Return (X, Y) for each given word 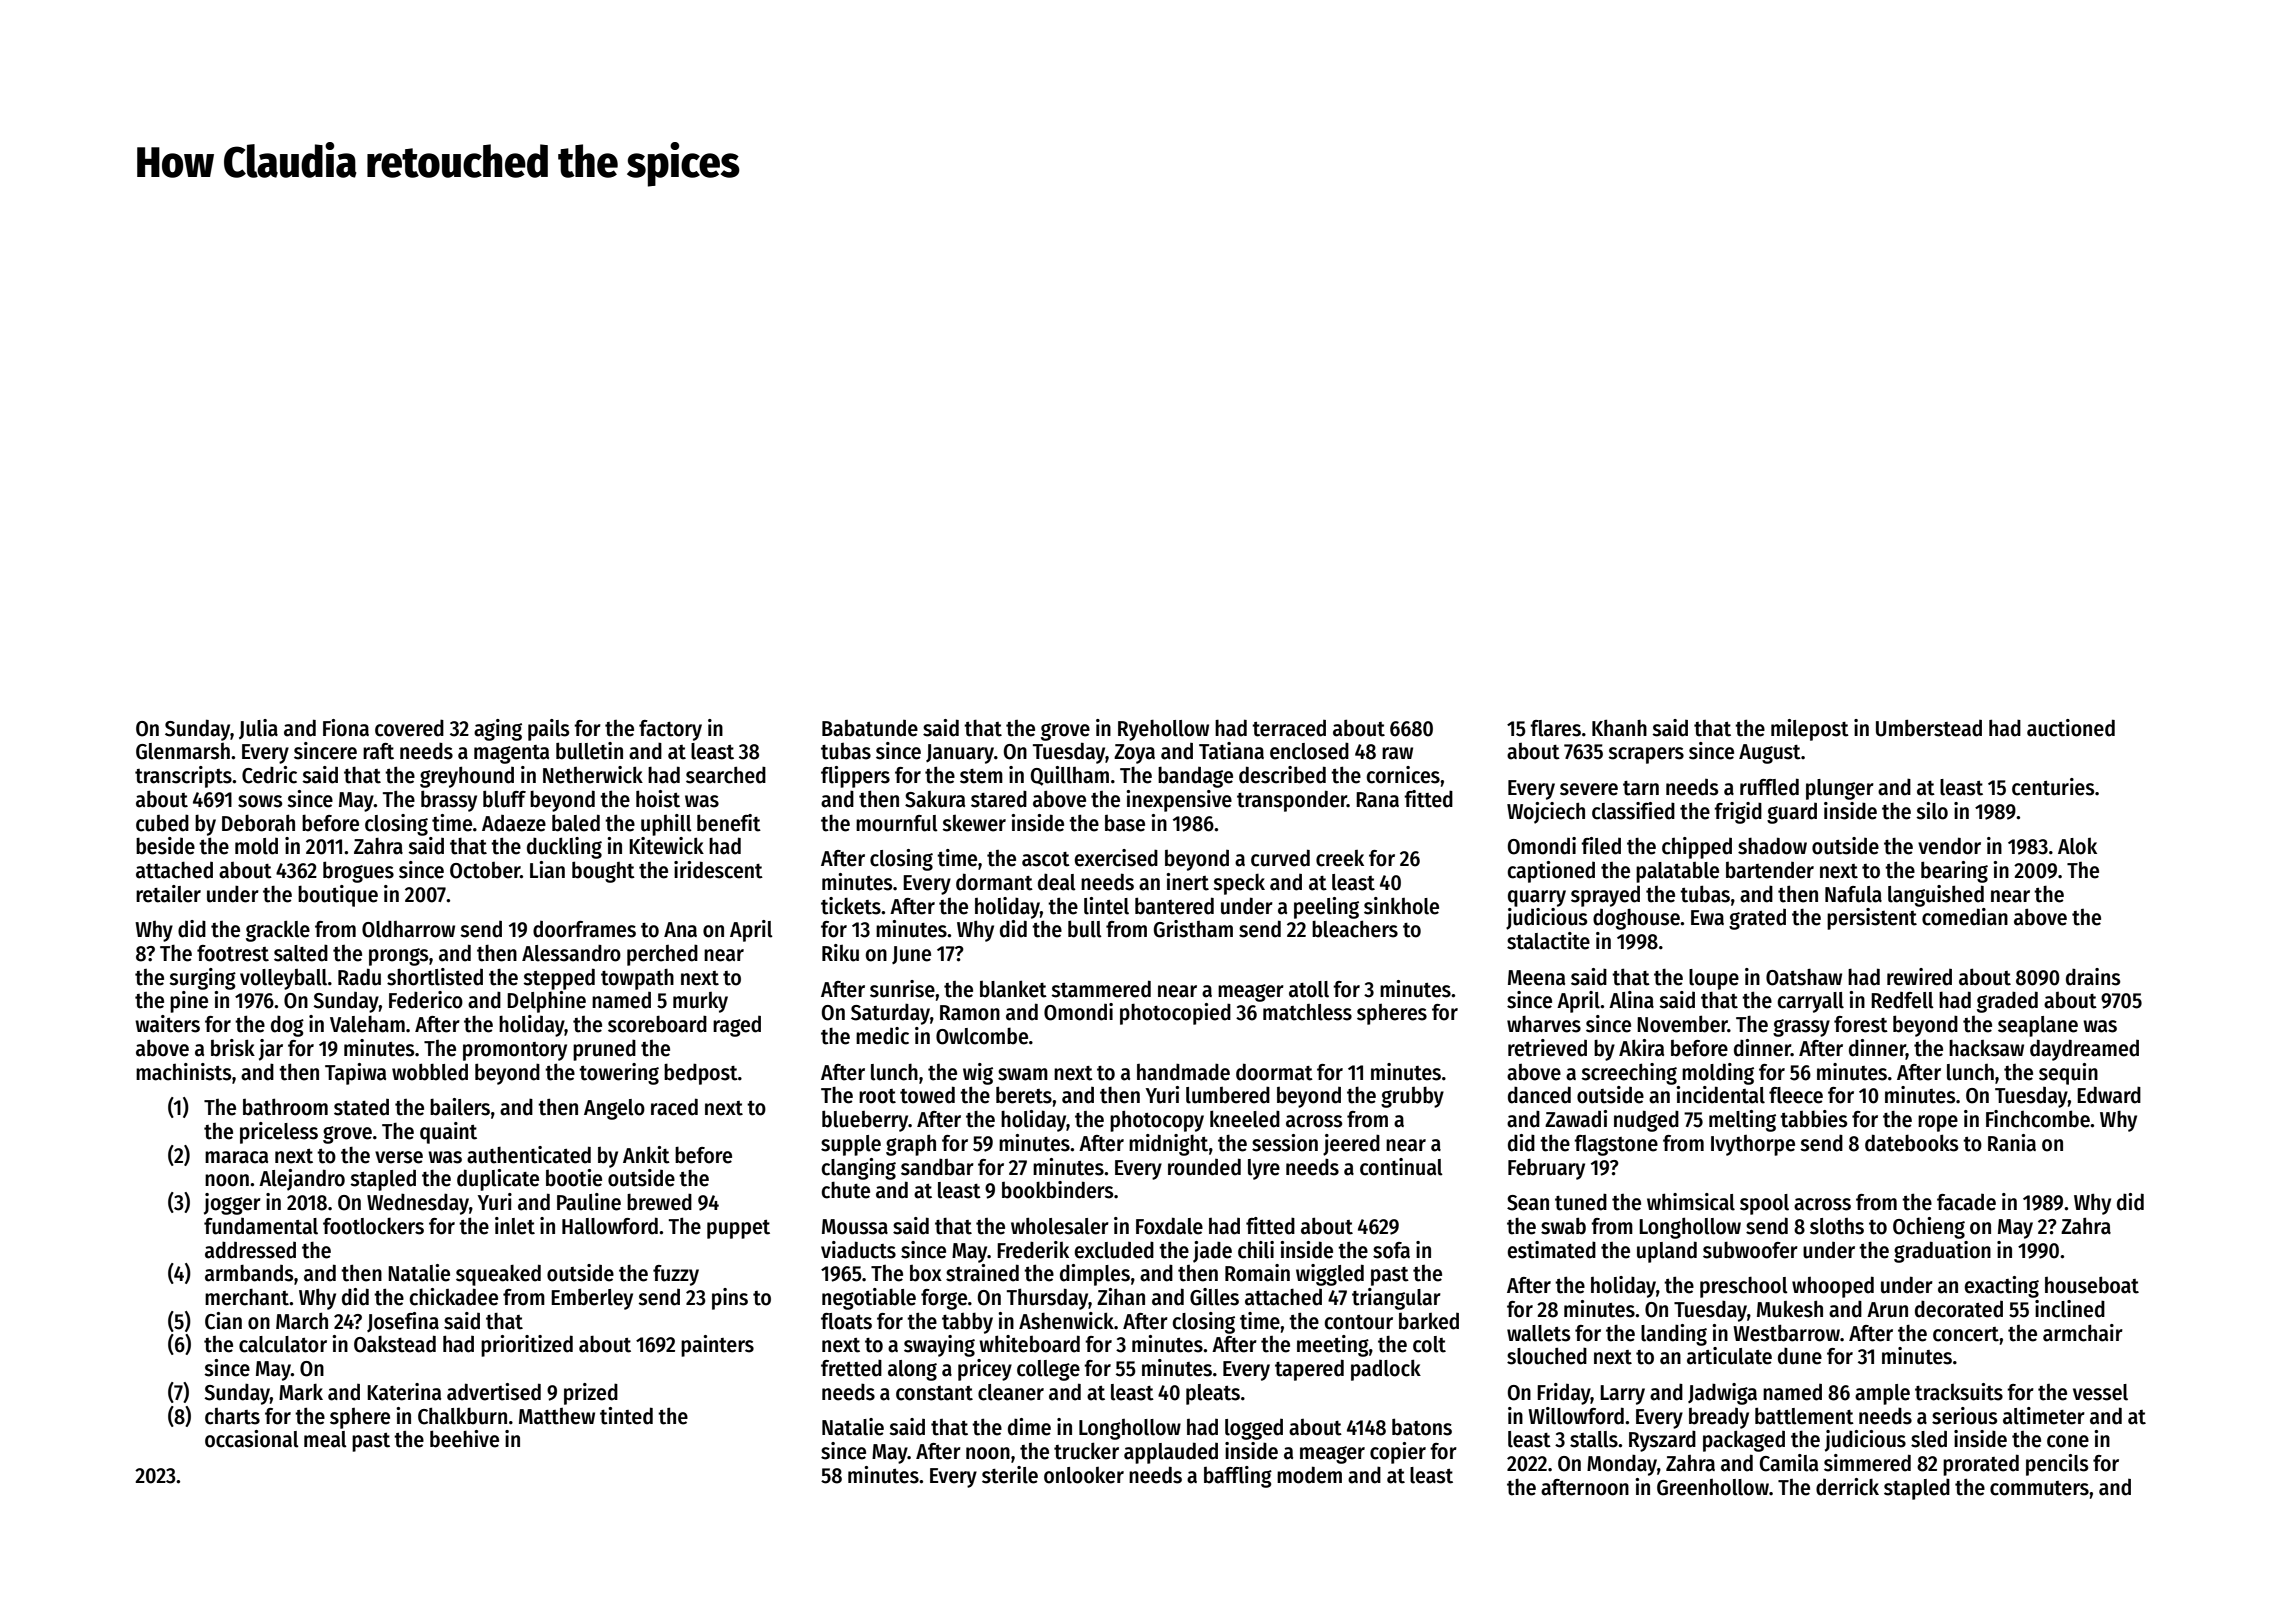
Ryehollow (1163, 730)
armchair (2083, 1333)
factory (670, 730)
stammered (1101, 989)
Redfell (1902, 1000)
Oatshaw (1804, 977)
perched (662, 955)
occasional (252, 1439)
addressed (250, 1250)
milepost (1810, 730)
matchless (1307, 1012)
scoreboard (657, 1024)
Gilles (1214, 1297)
